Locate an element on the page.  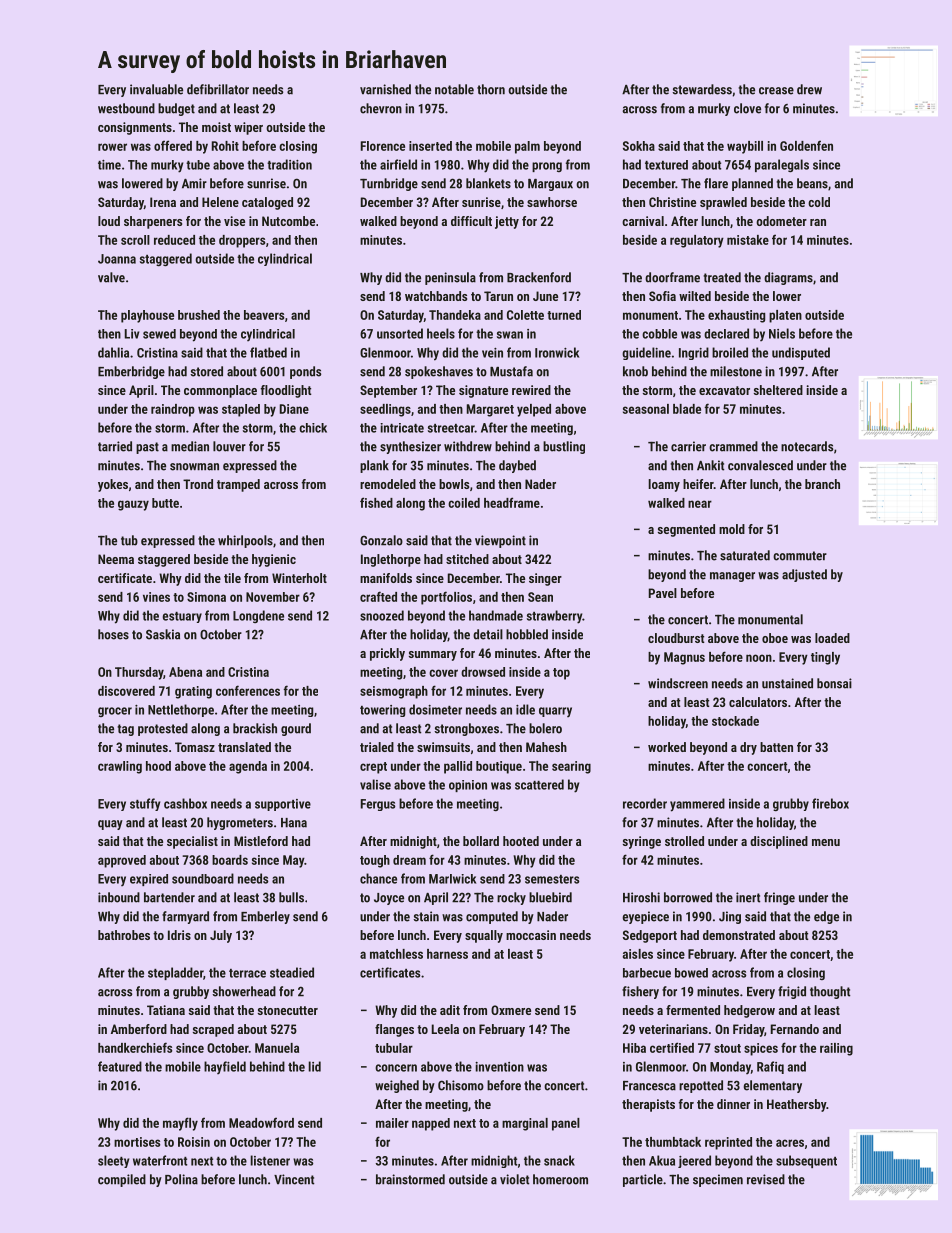
featured is located at coordinates (120, 1066).
